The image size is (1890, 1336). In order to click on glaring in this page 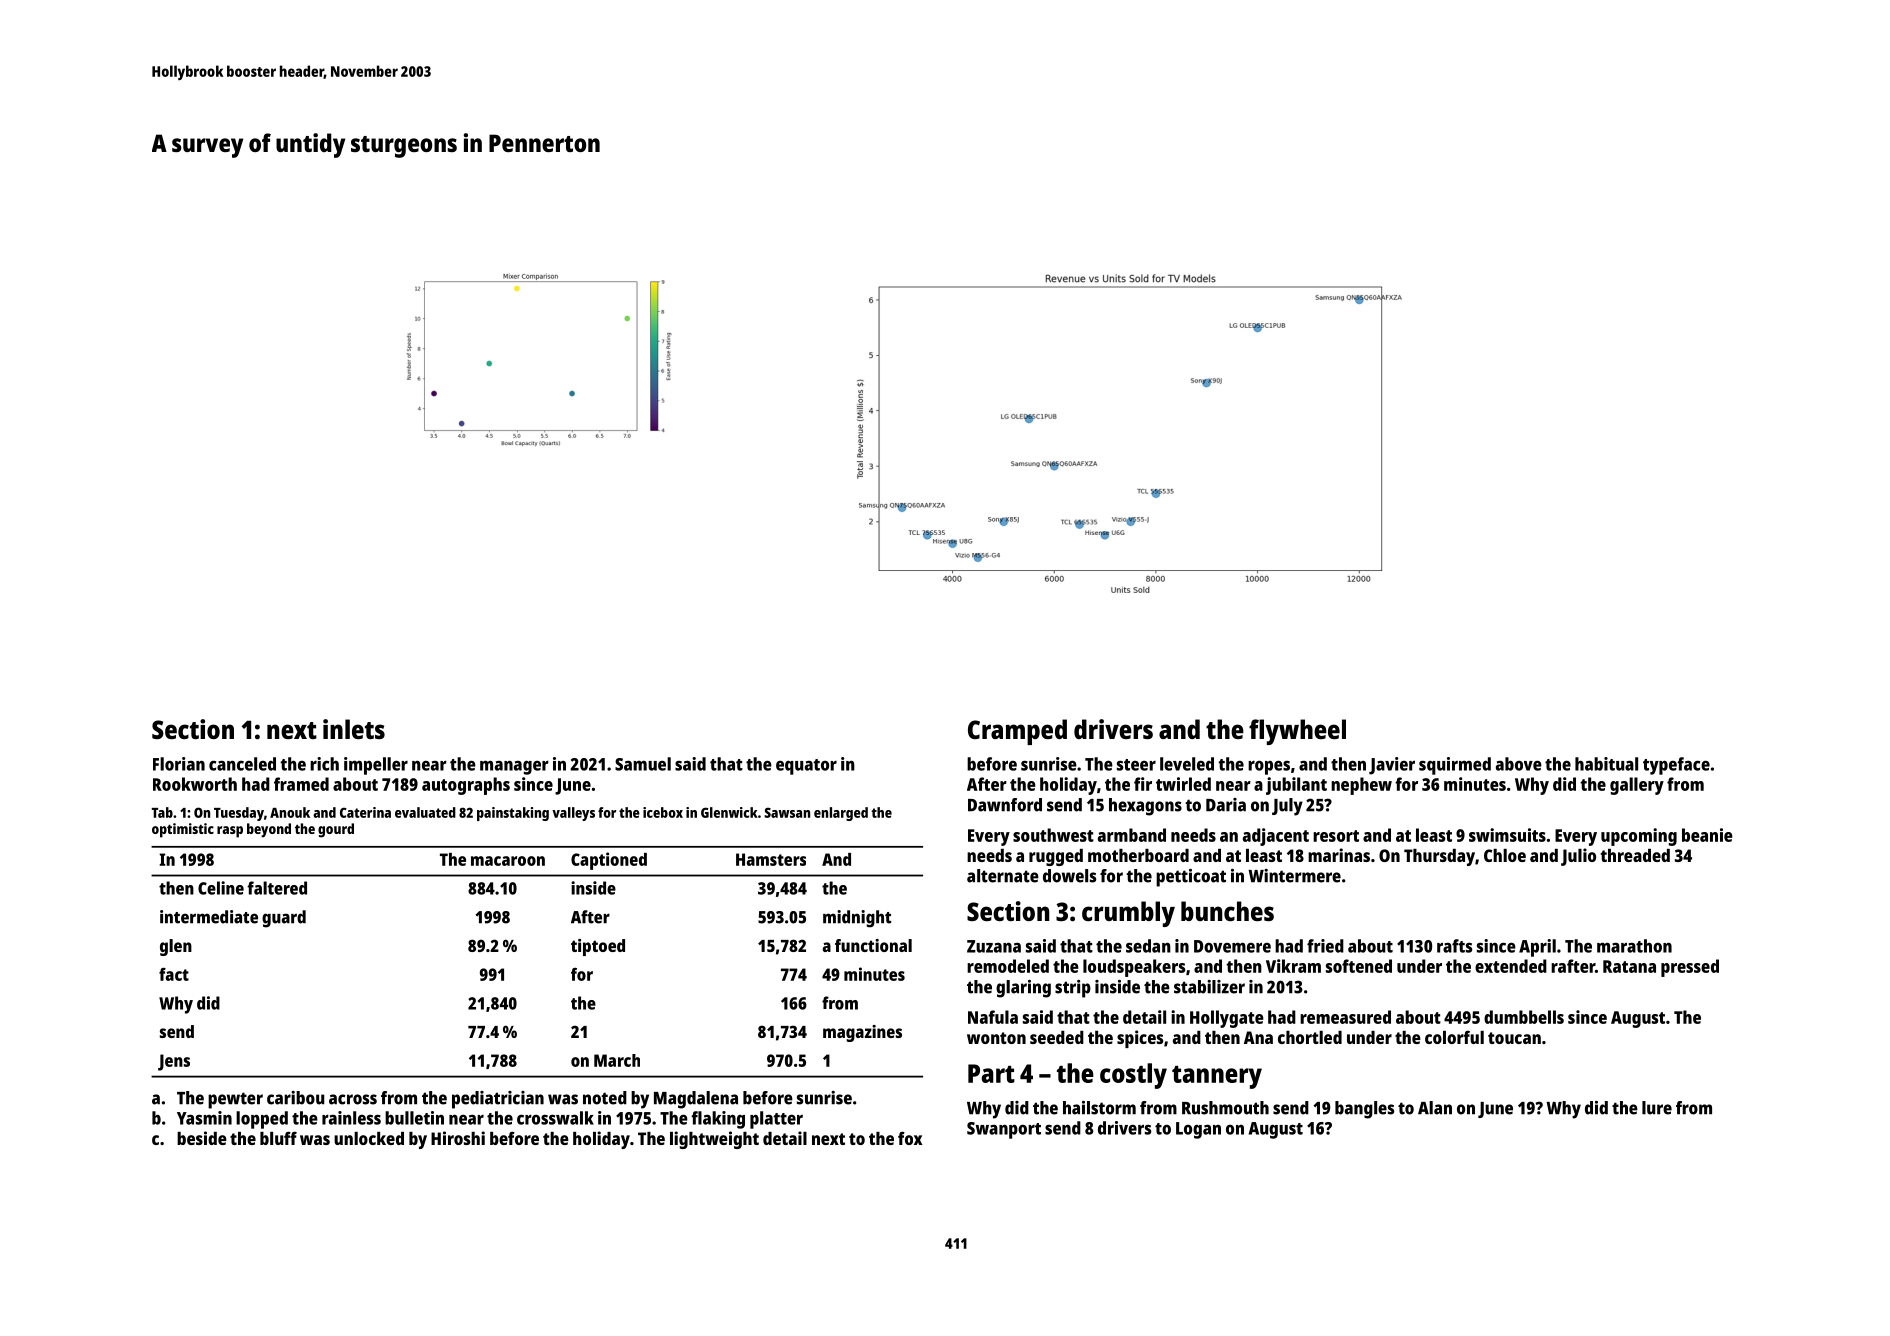, I will do `click(1023, 989)`.
